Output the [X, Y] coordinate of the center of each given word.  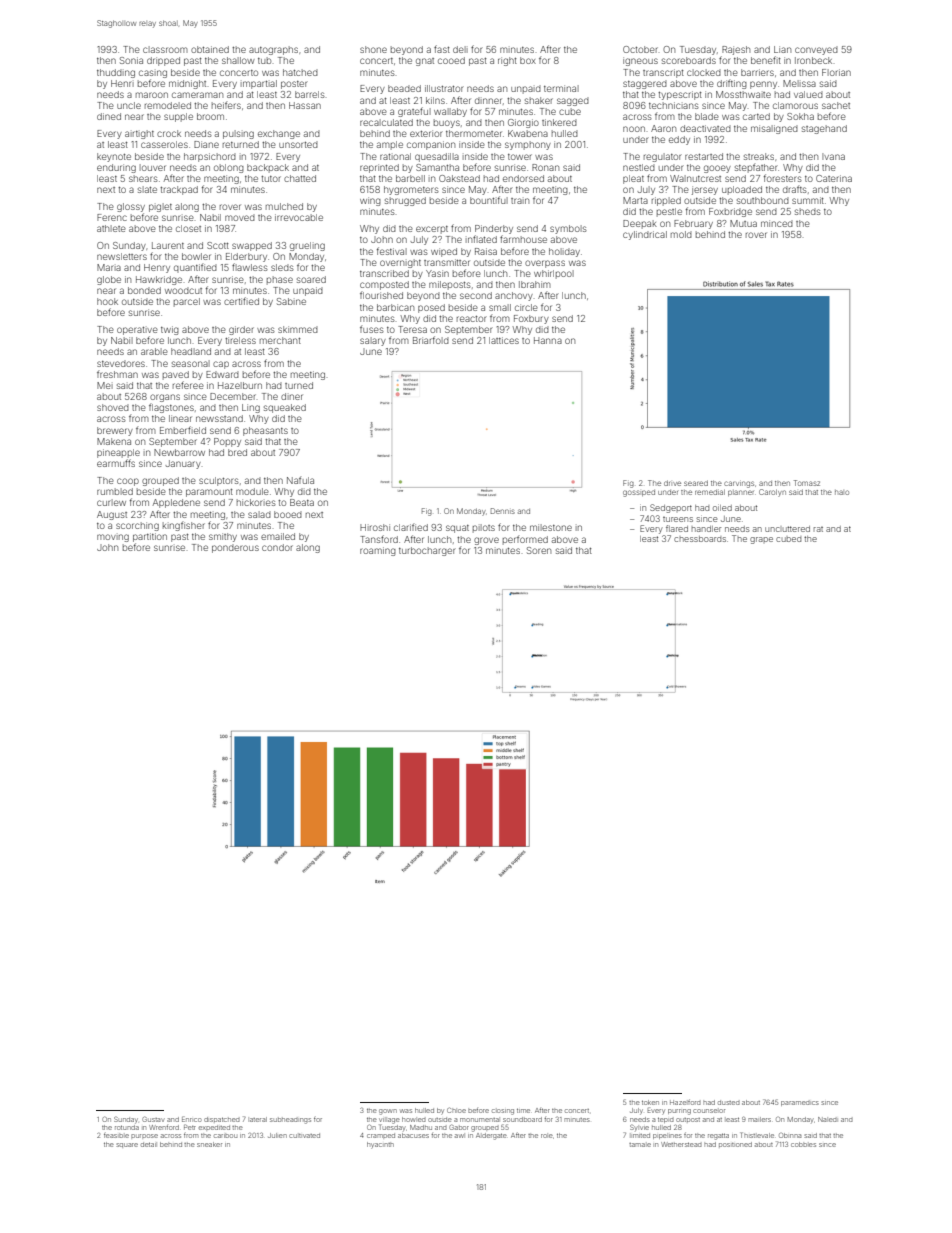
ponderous [235, 548]
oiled [722, 508]
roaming [378, 551]
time [523, 1110]
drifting [732, 84]
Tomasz [807, 483]
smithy [223, 537]
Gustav [153, 1119]
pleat [633, 179]
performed [525, 540]
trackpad [179, 190]
